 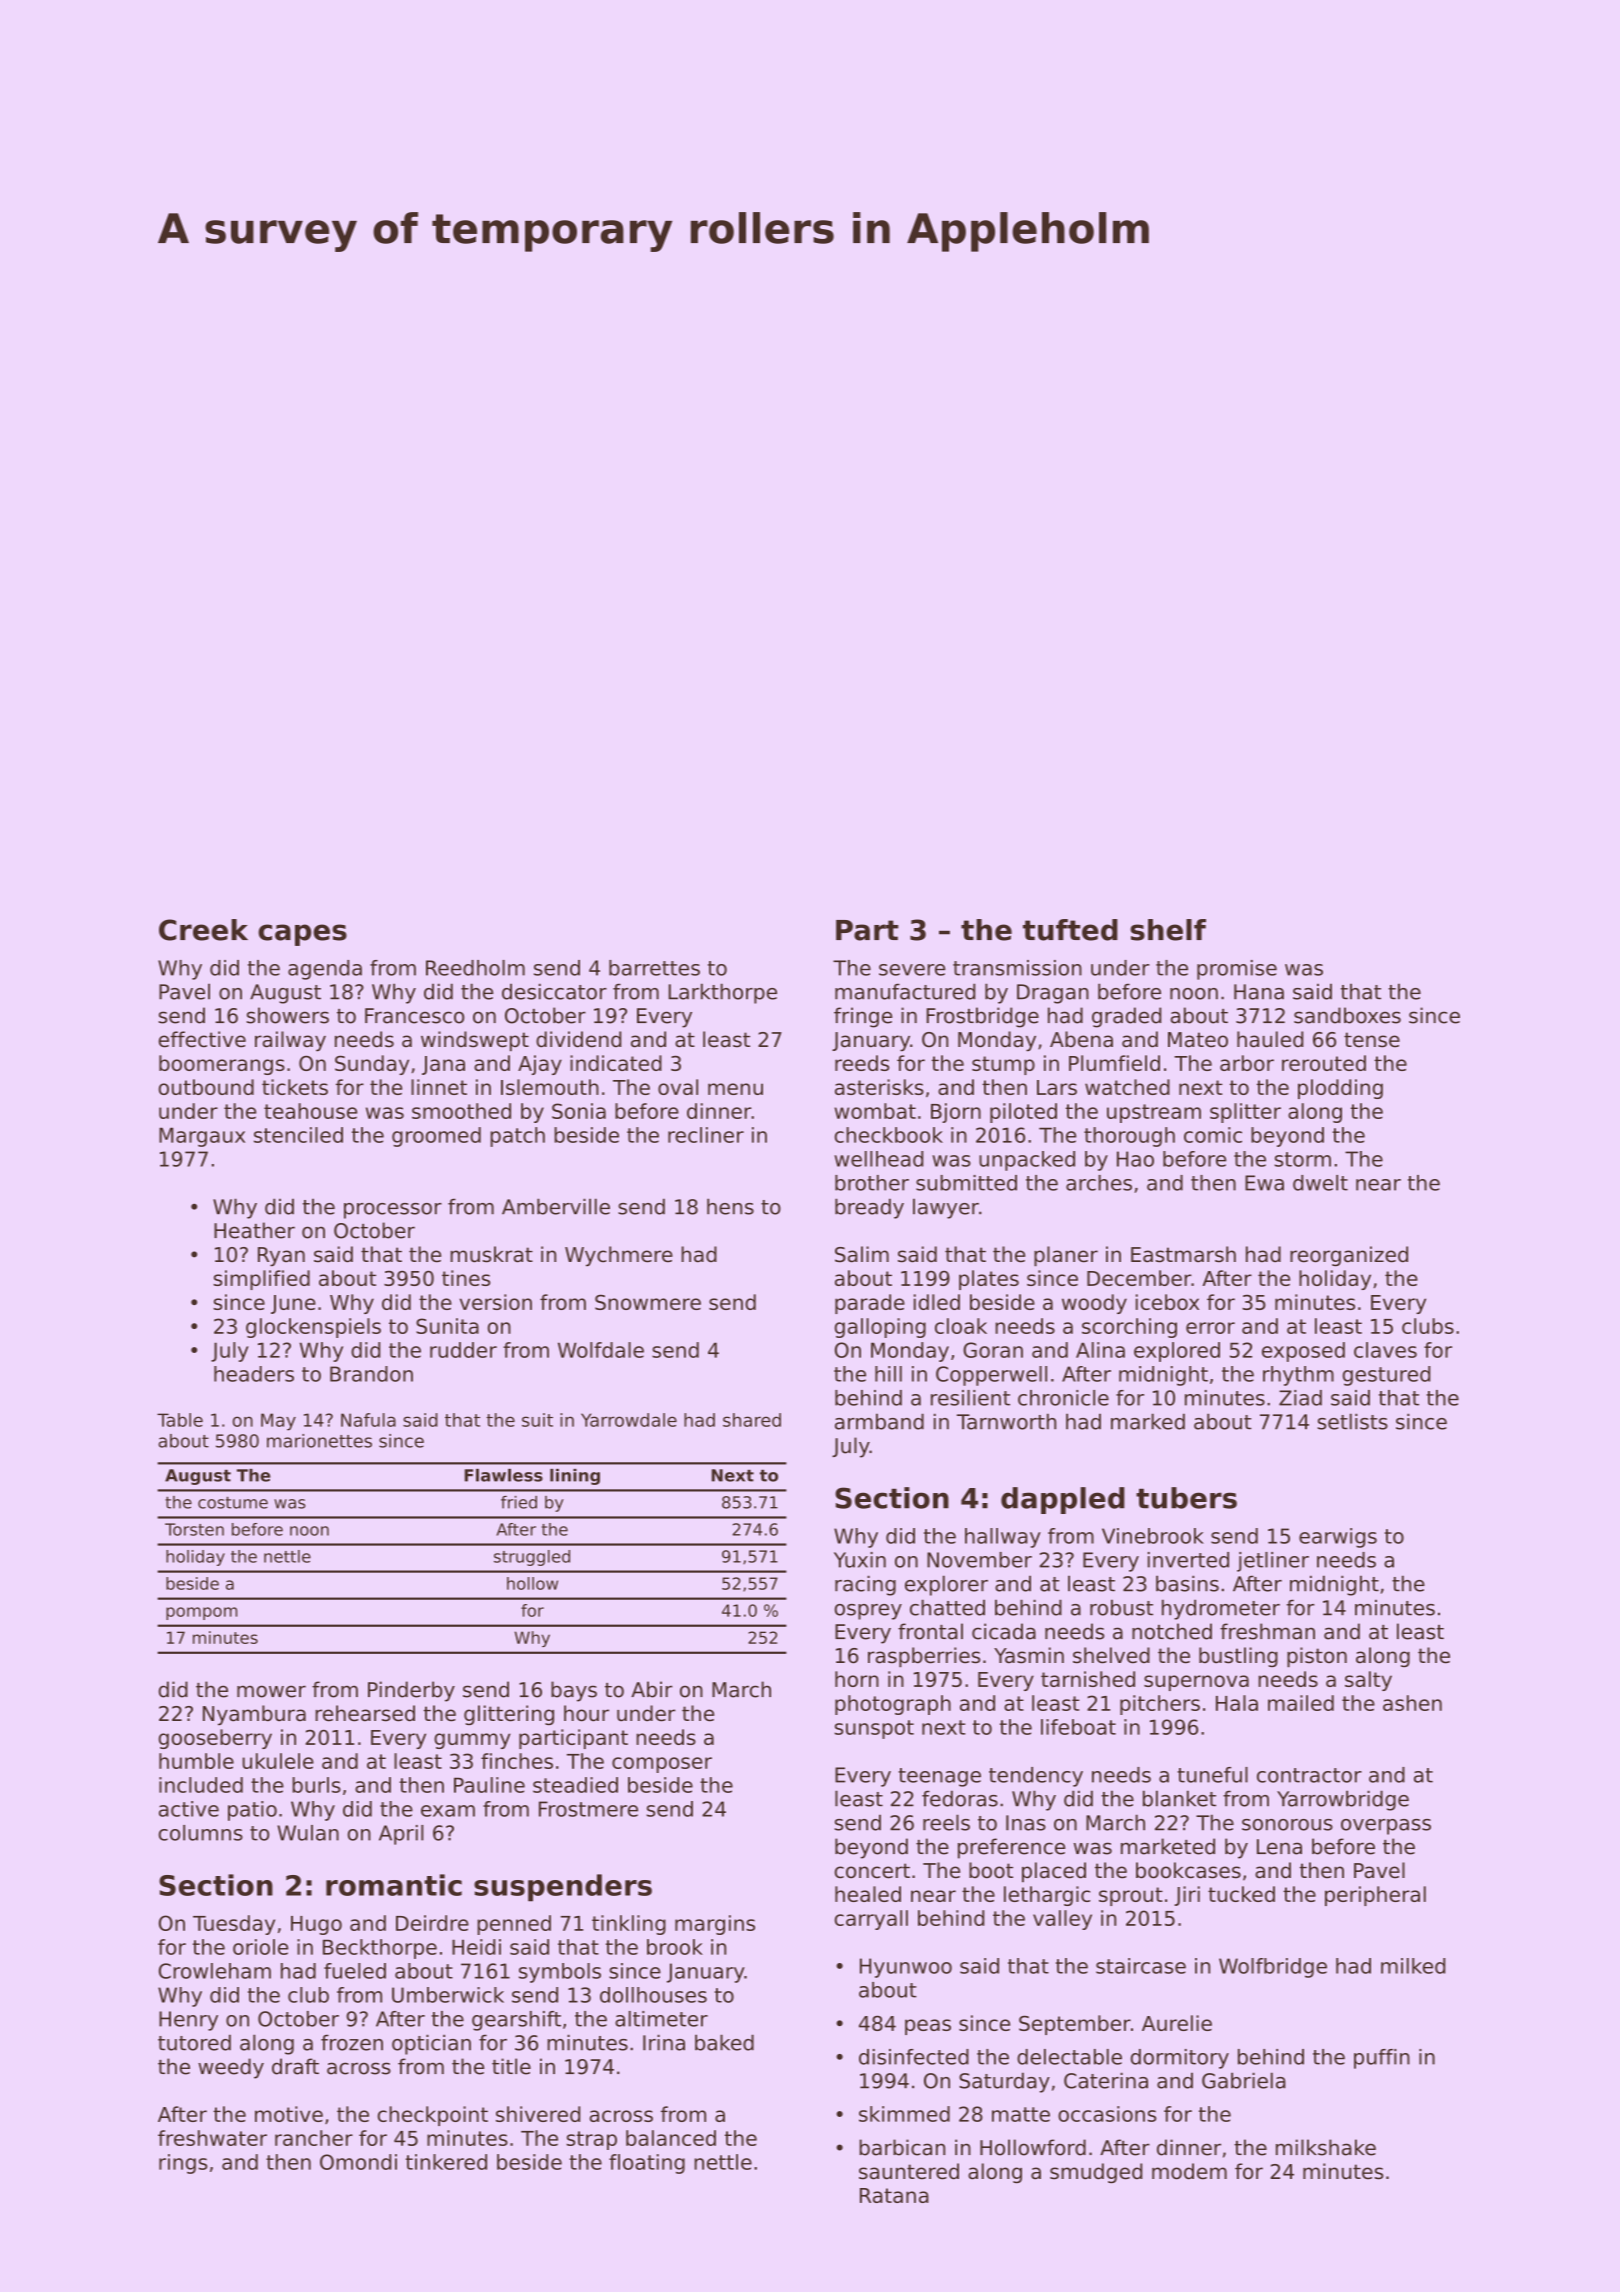 What do you see at coordinates (537, 1420) in the screenshot?
I see `suit` at bounding box center [537, 1420].
